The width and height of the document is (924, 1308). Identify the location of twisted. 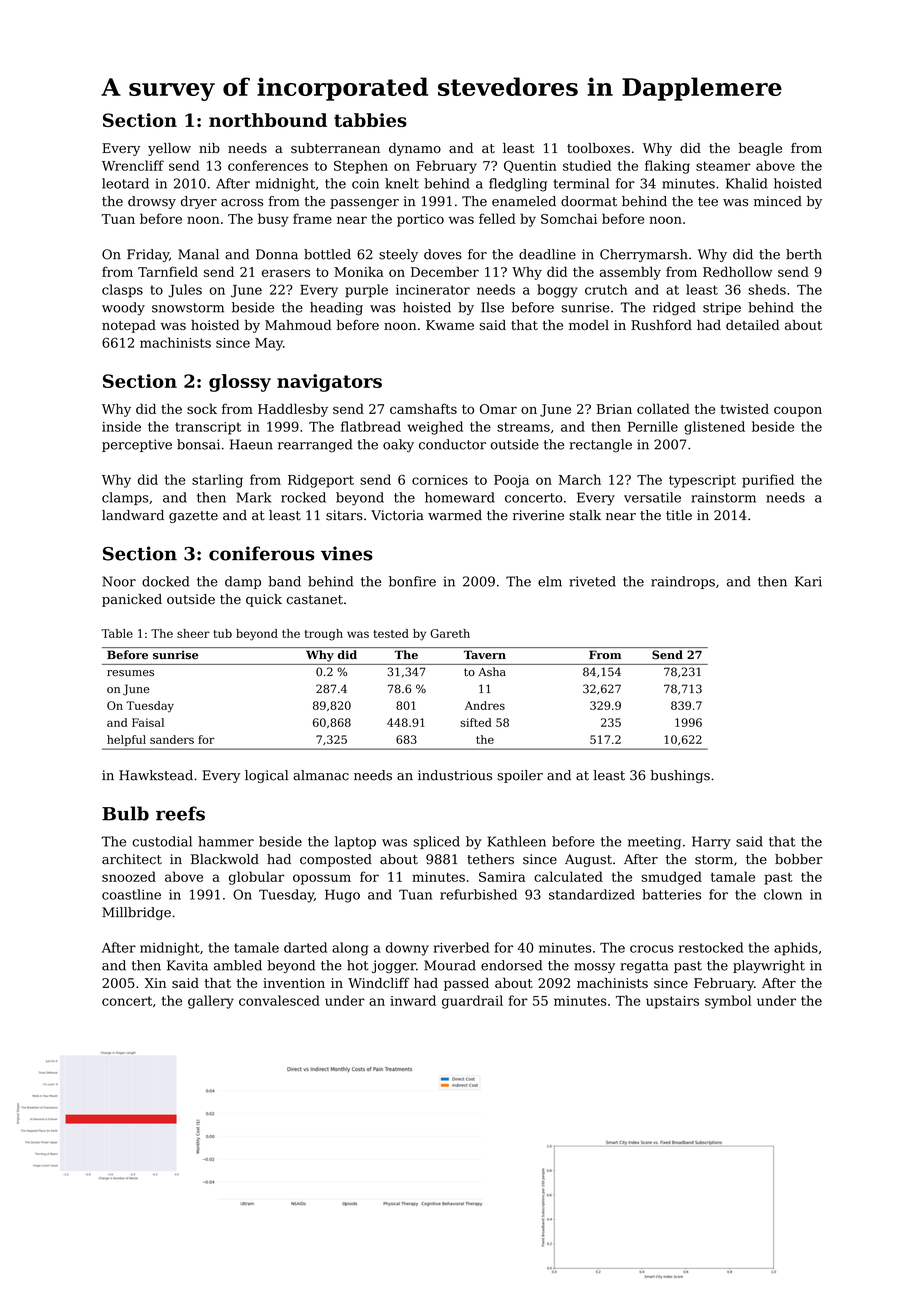
(744, 408).
